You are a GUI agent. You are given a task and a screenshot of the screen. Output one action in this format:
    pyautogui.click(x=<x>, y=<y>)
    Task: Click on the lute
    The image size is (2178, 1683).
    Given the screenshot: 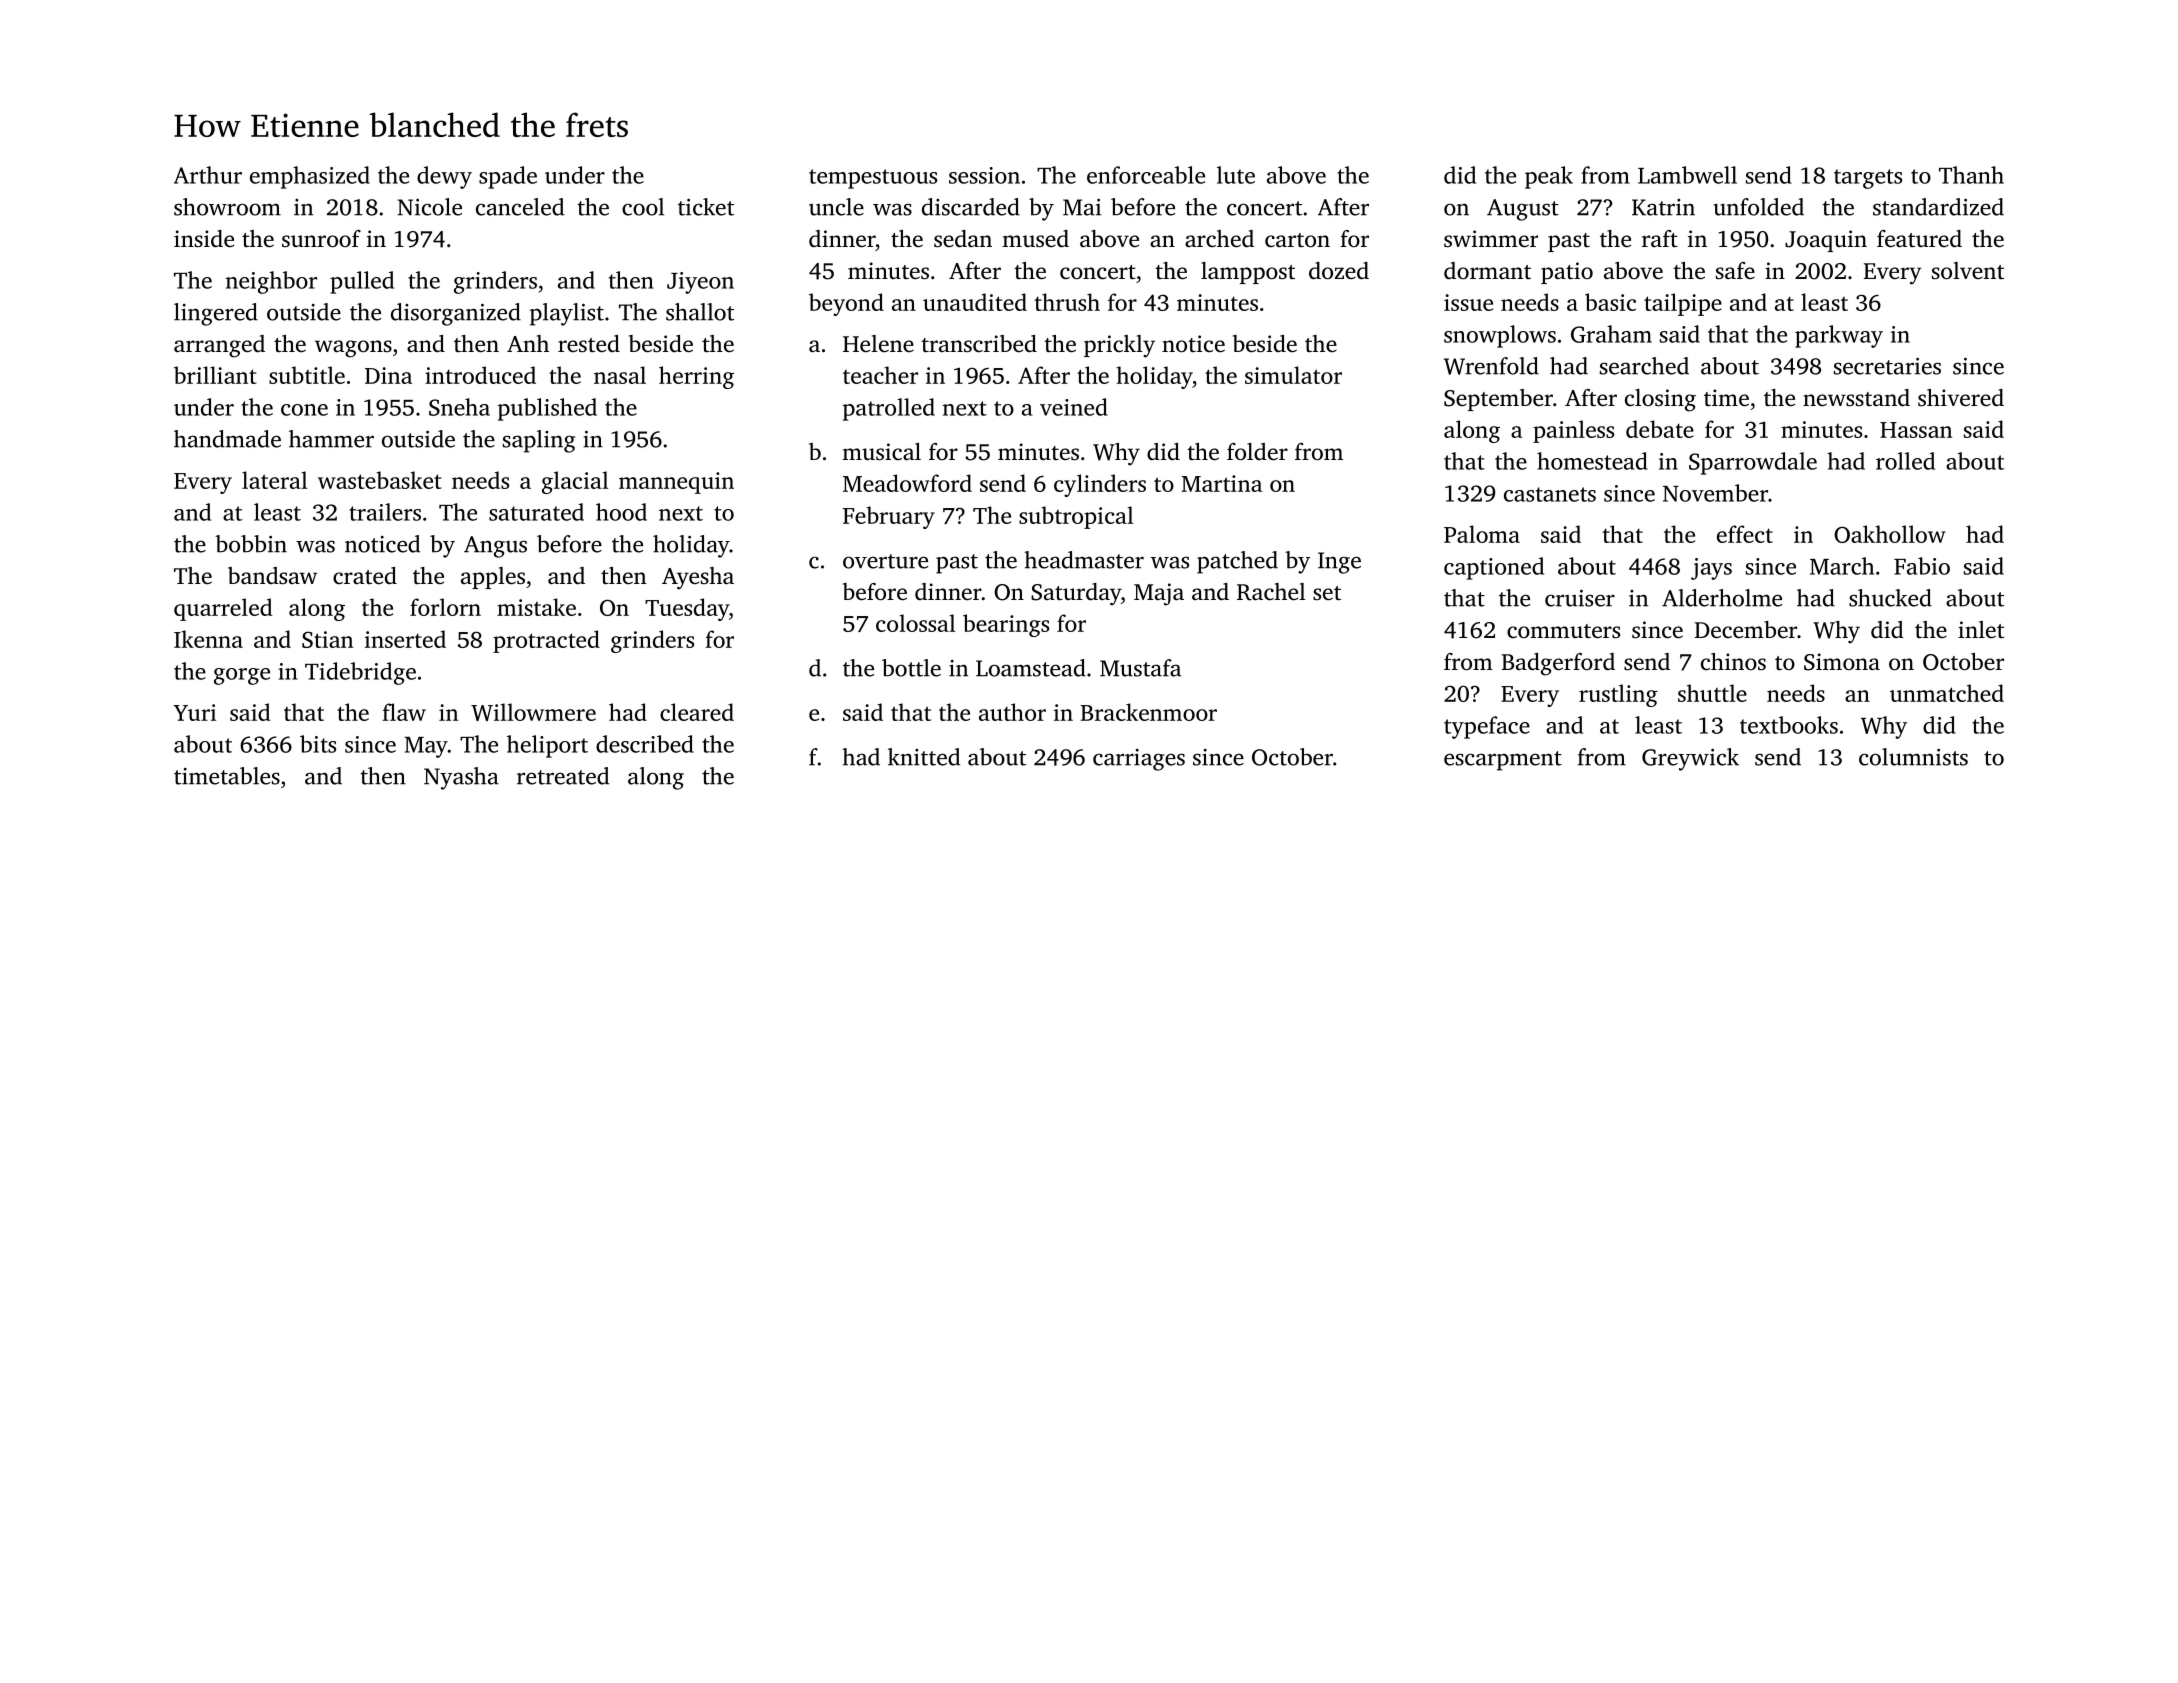 What is the action you would take?
    pyautogui.click(x=1236, y=175)
